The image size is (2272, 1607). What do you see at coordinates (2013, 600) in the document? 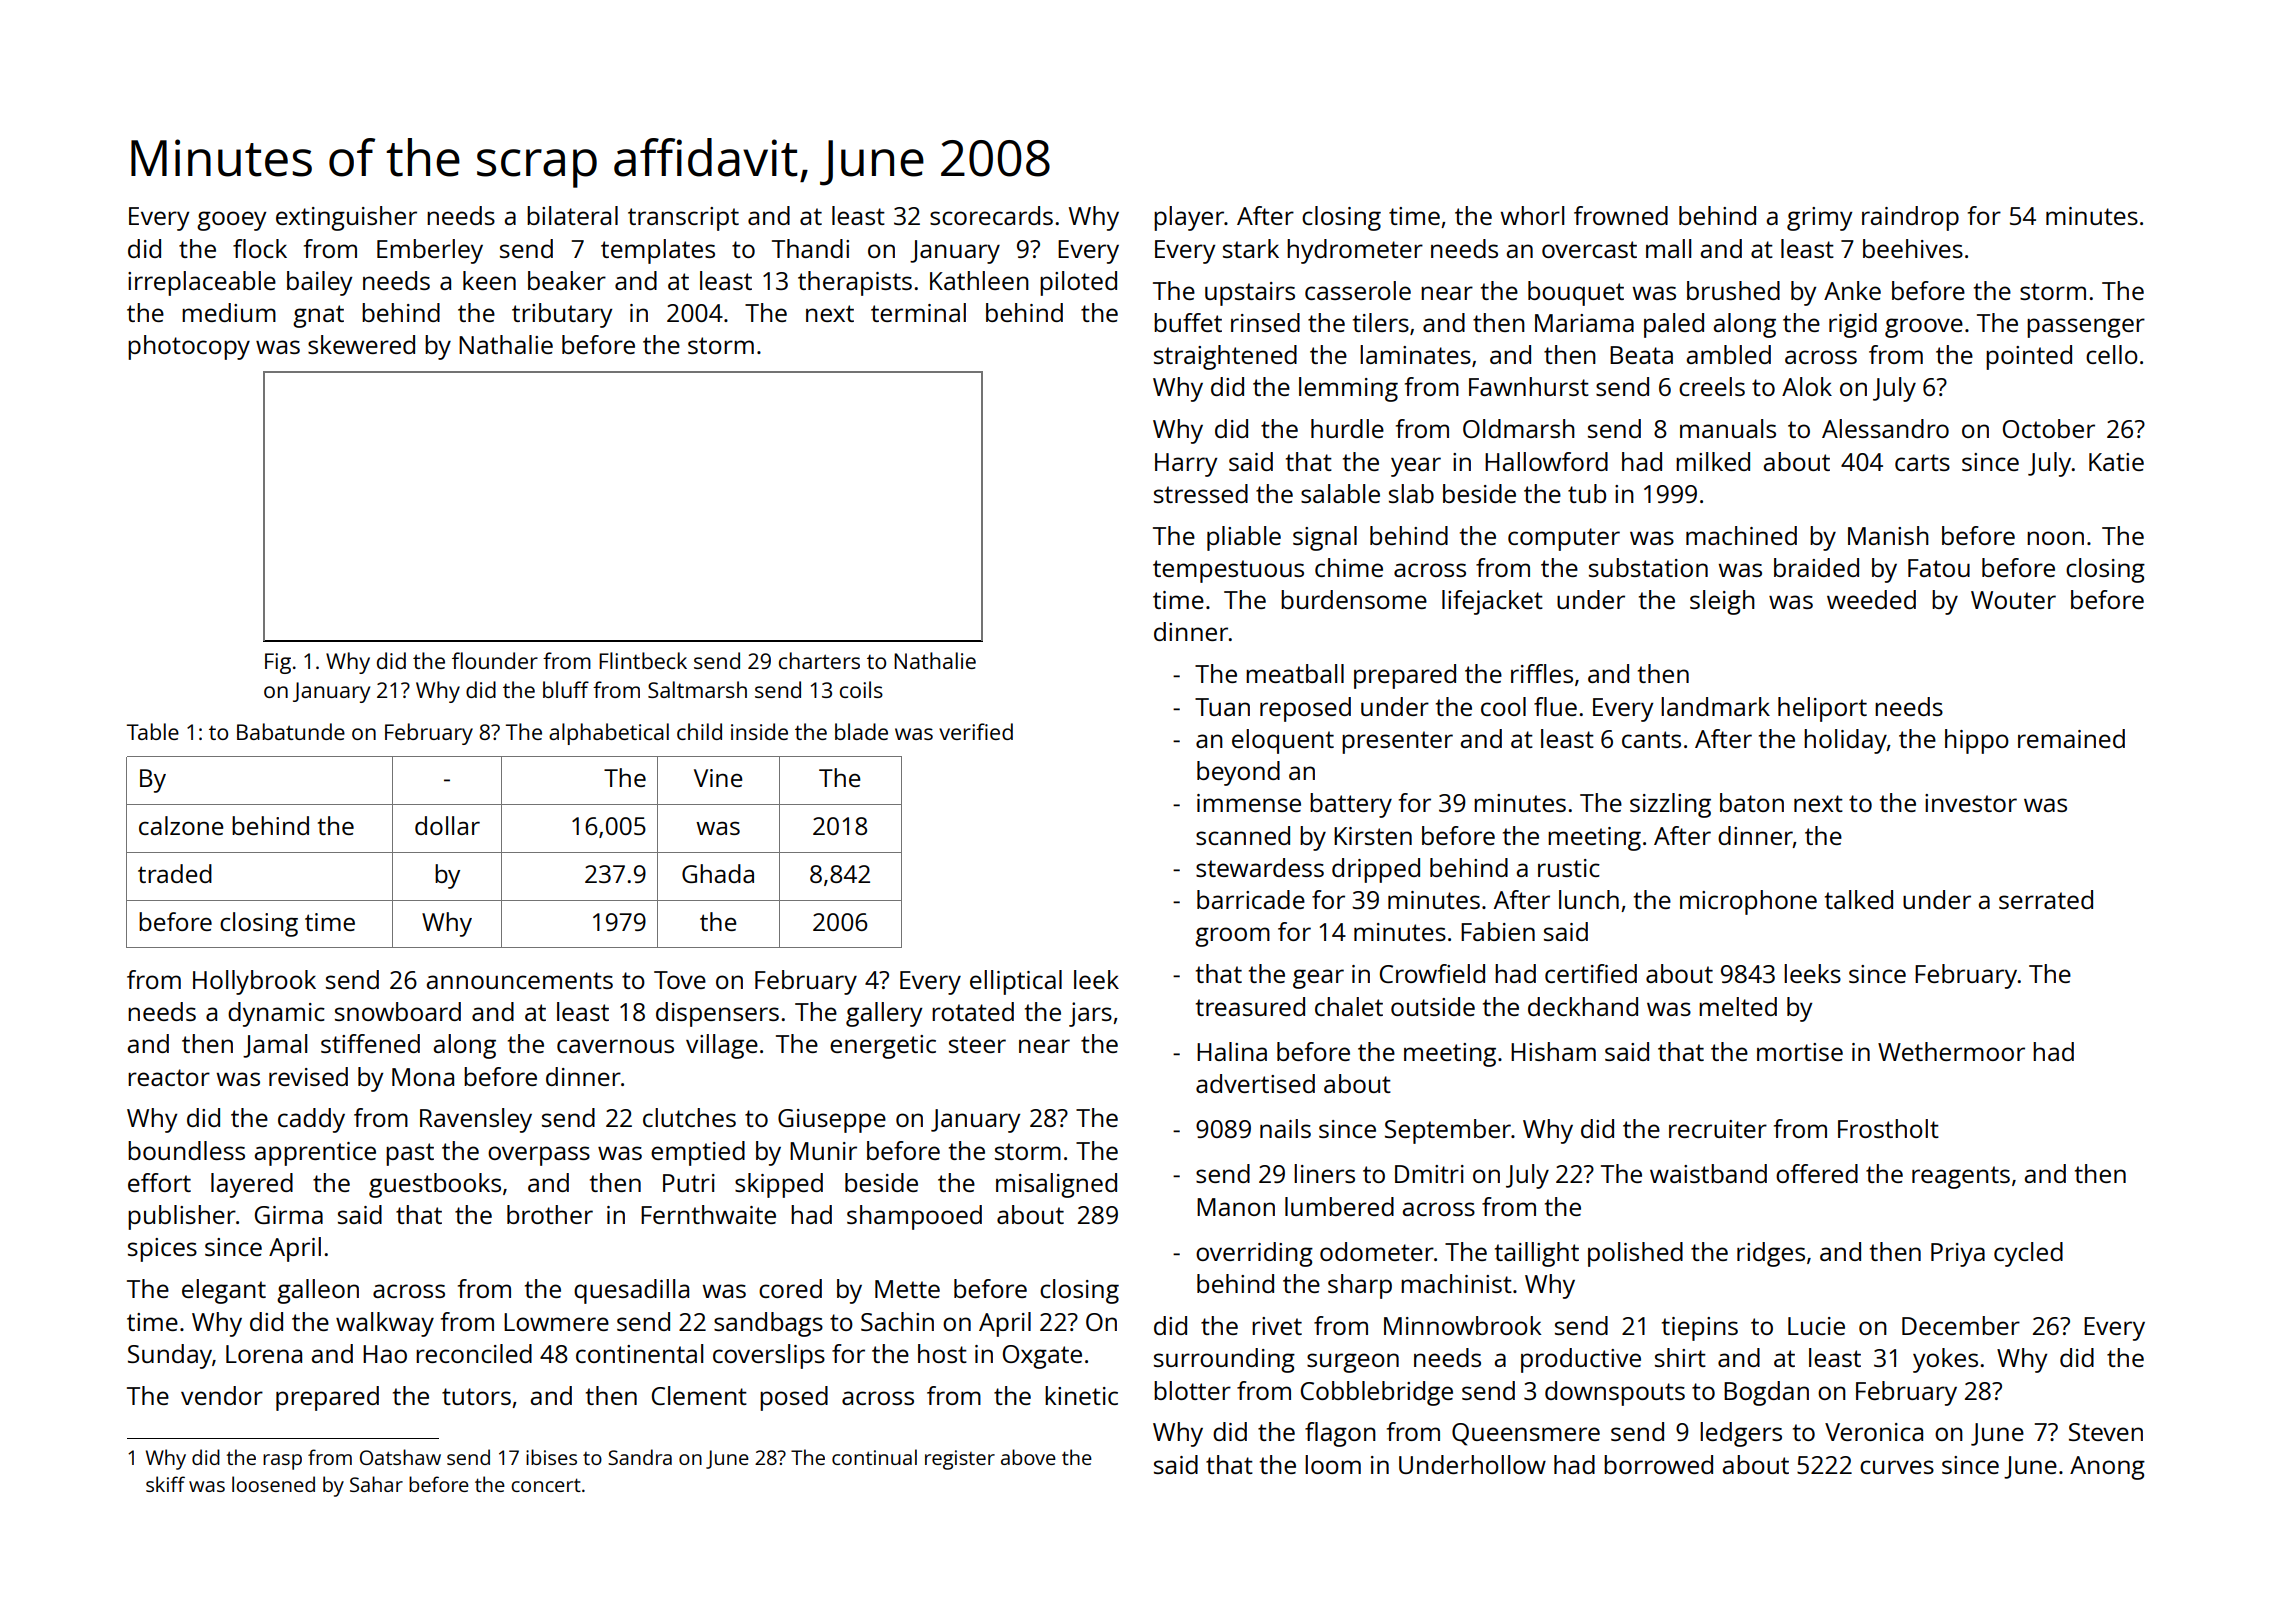
I see `Wouter` at bounding box center [2013, 600].
